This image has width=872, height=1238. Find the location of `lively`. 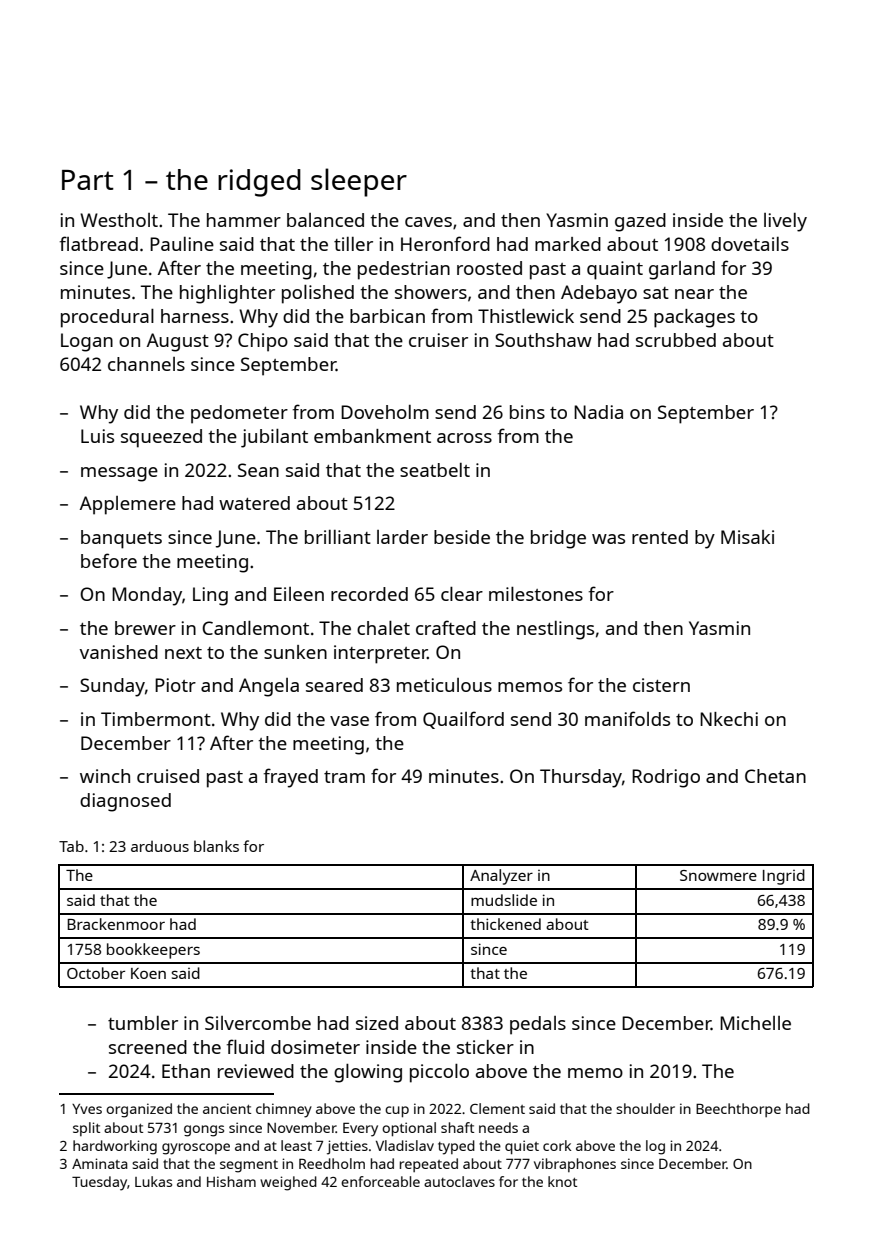

lively is located at coordinates (785, 222).
